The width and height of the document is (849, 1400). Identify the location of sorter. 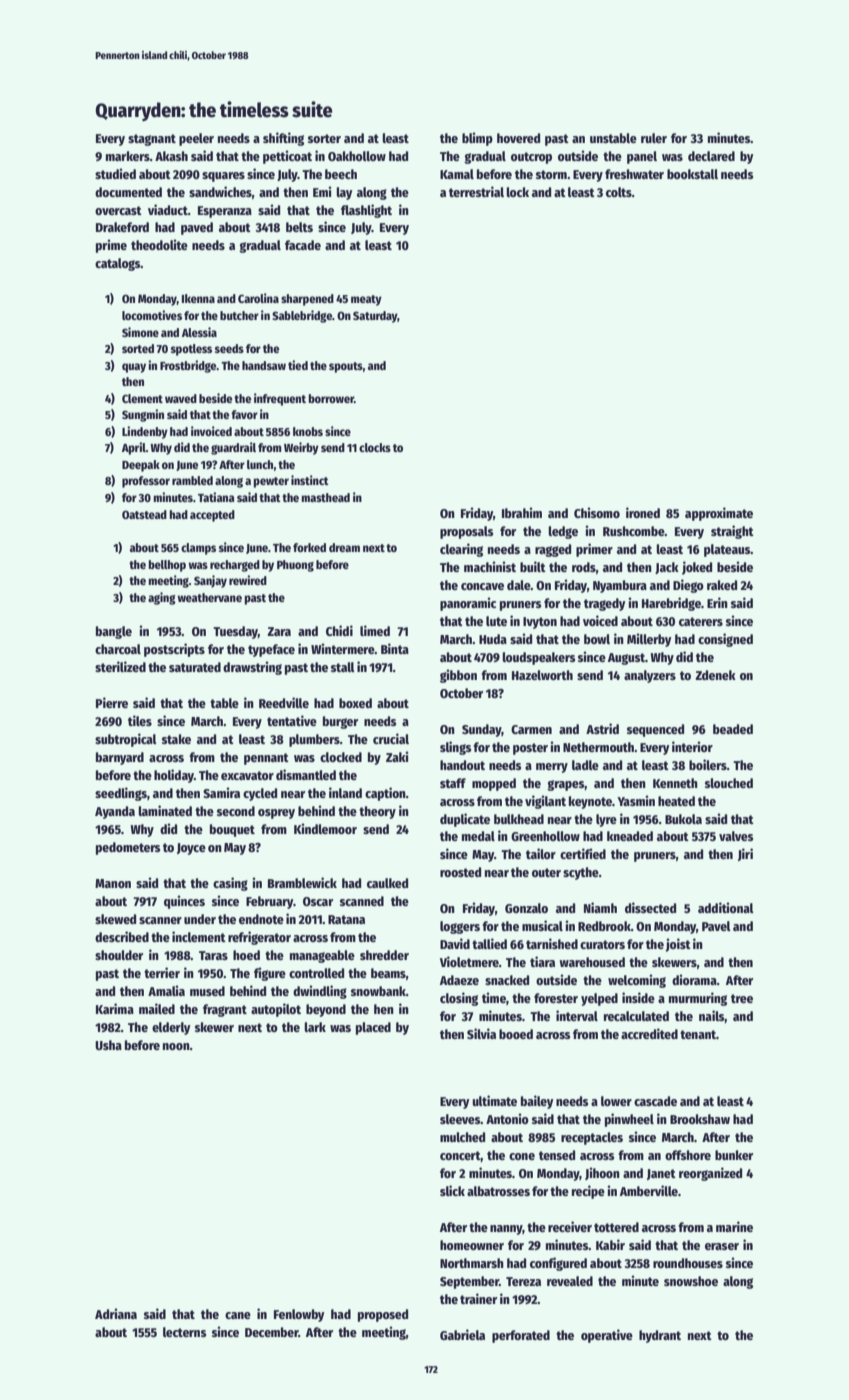
(324, 138).
